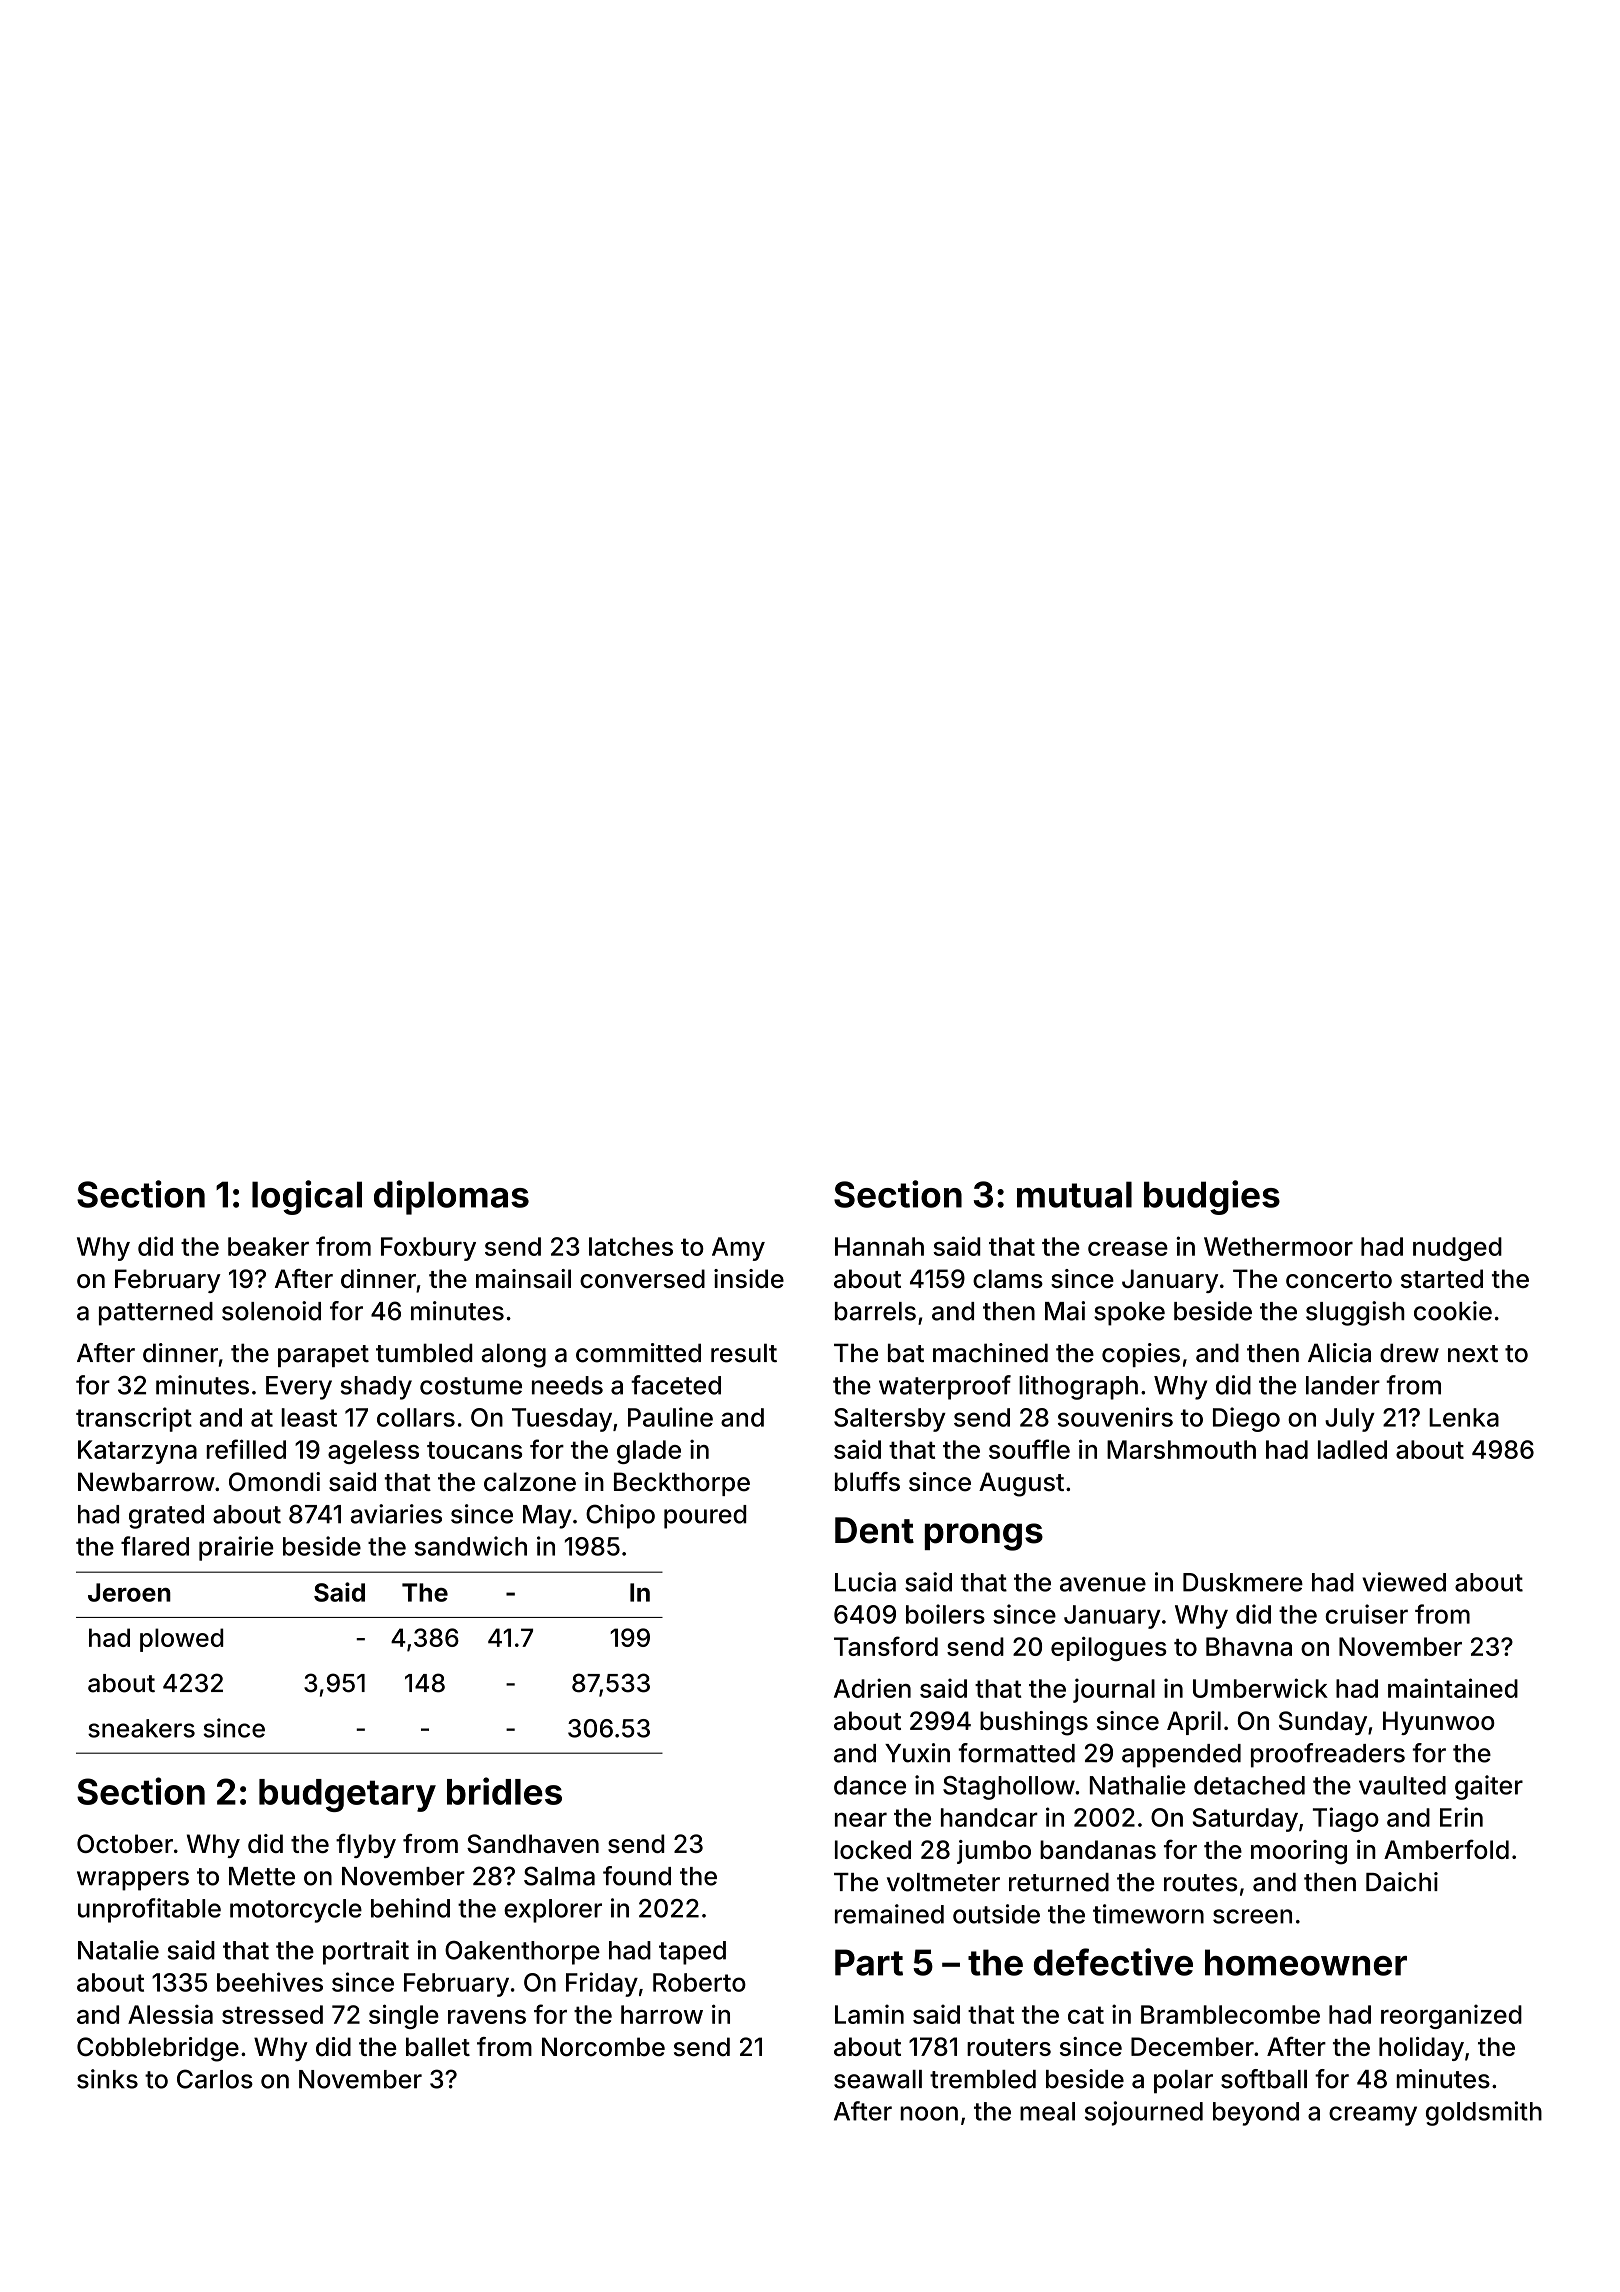  Describe the element at coordinates (181, 1640) in the screenshot. I see `plowed` at that location.
